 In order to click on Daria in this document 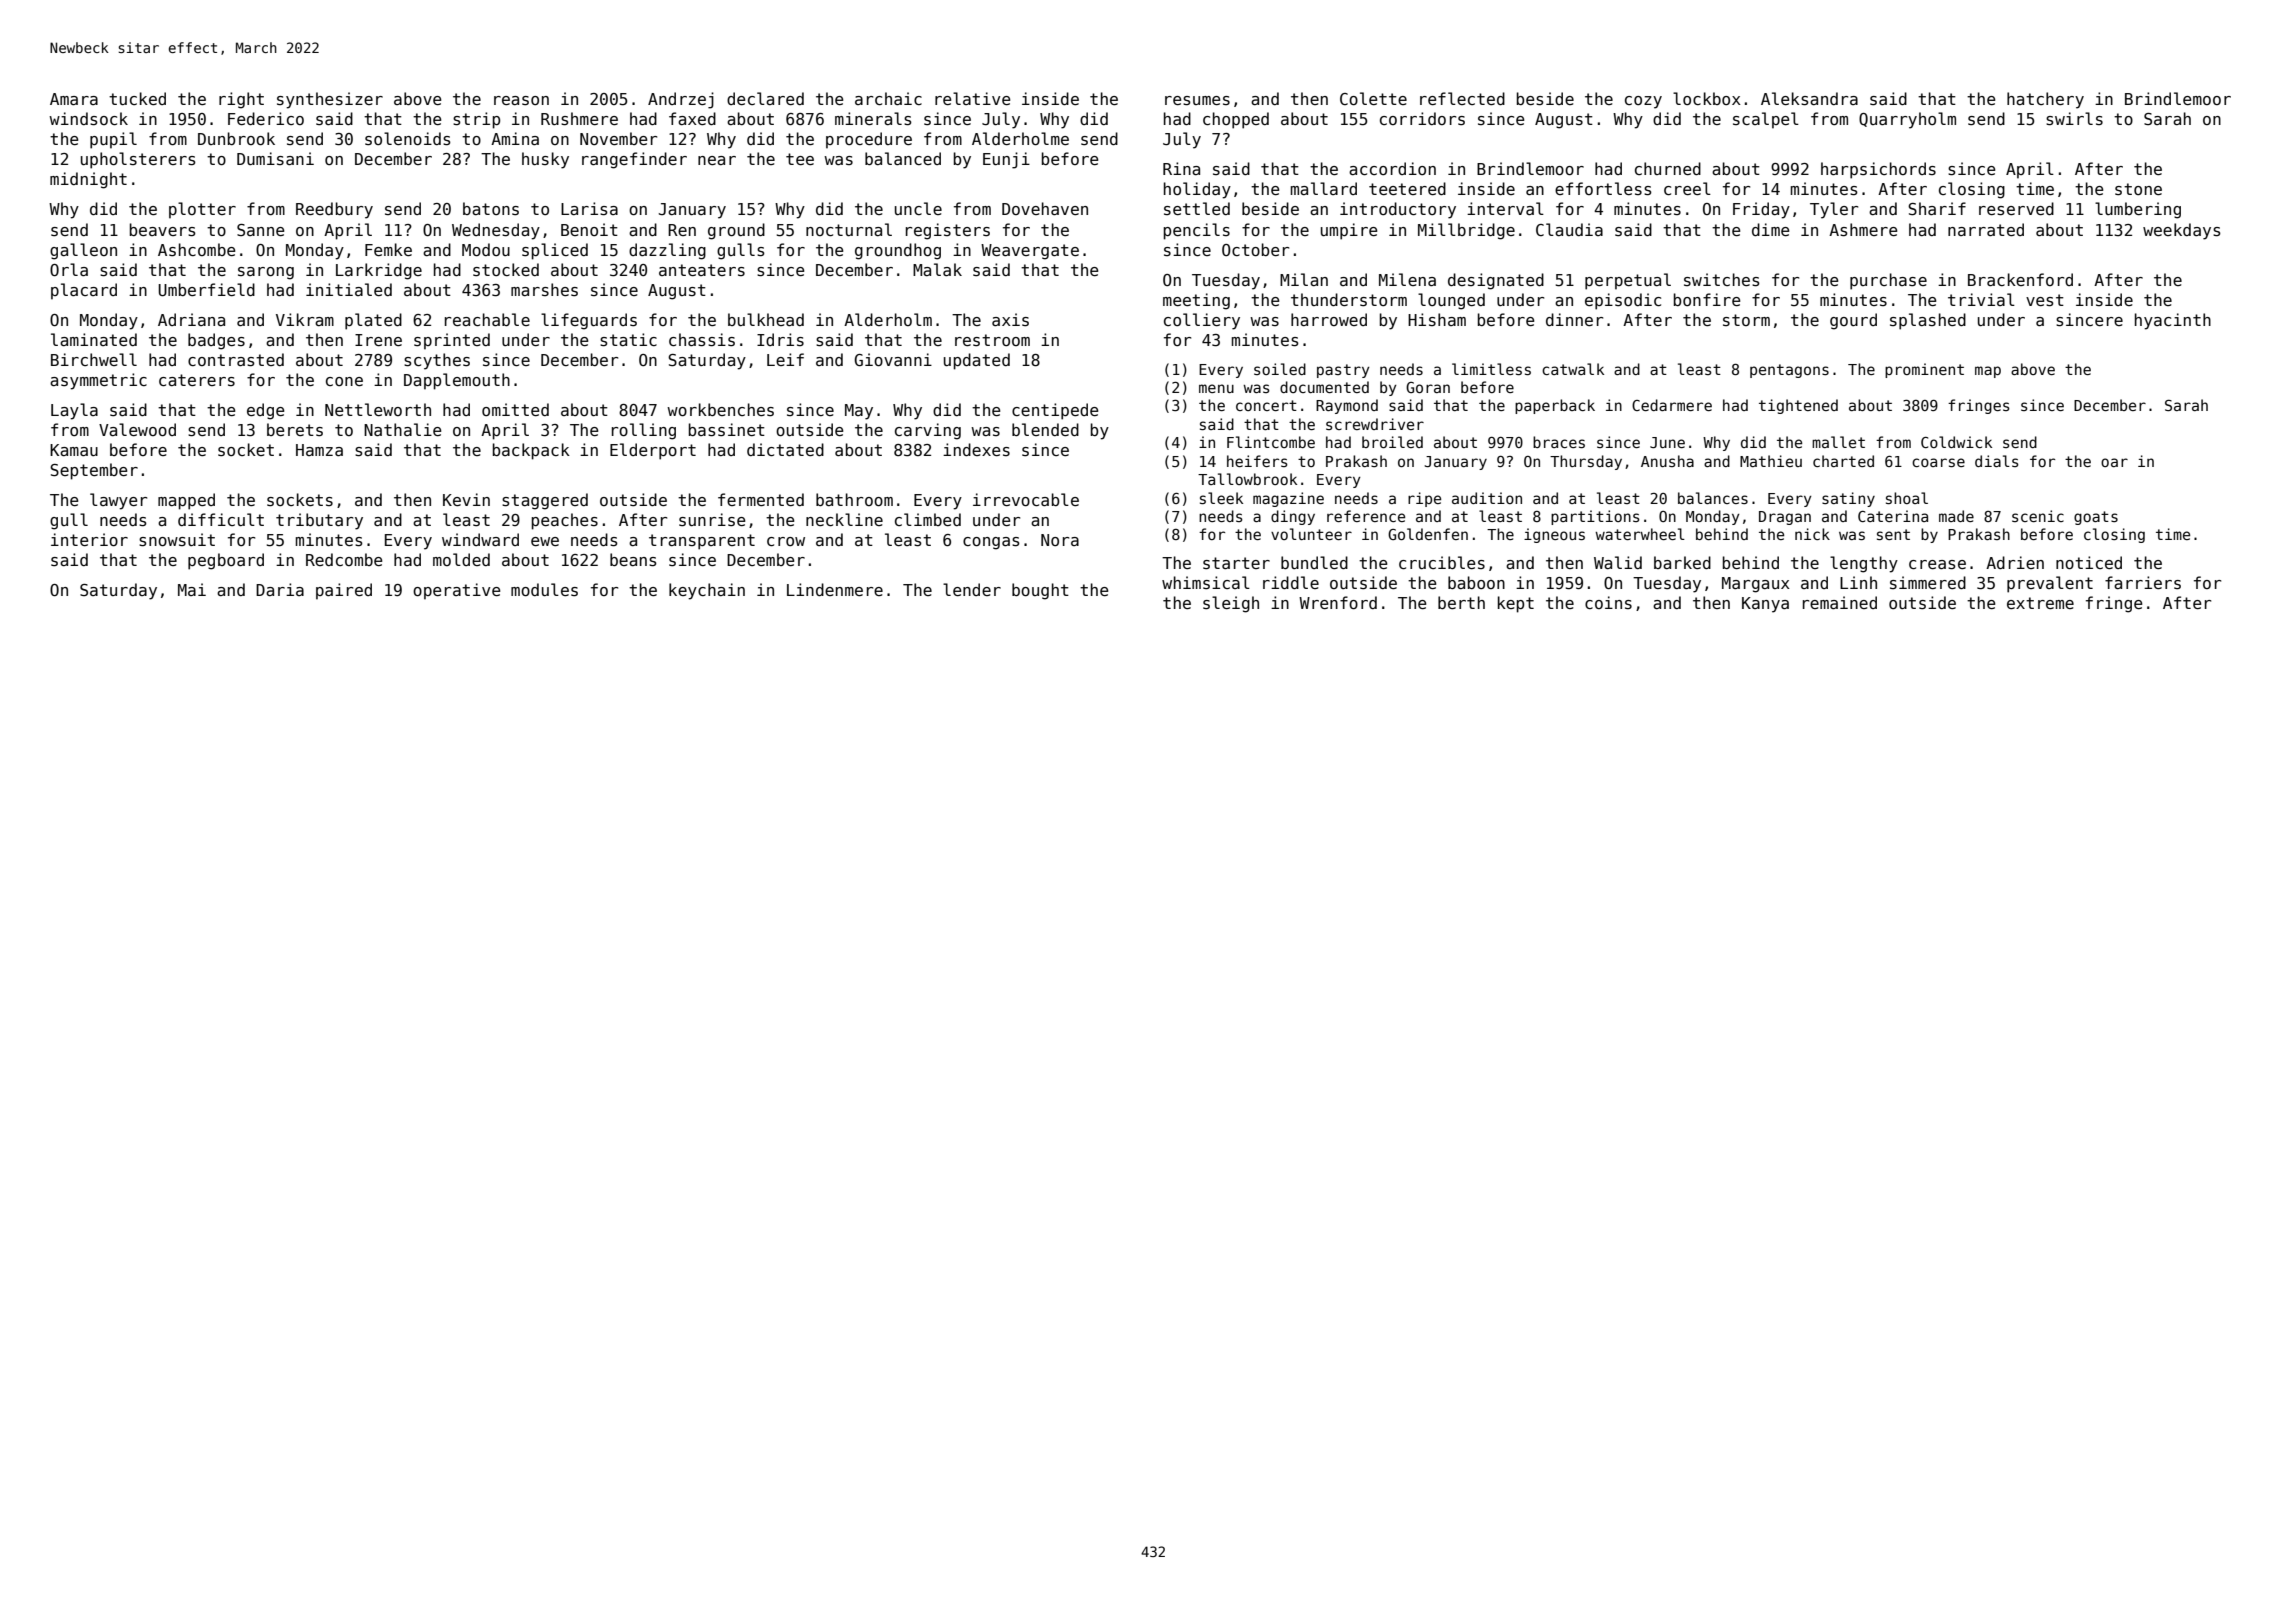, I will do `click(280, 589)`.
